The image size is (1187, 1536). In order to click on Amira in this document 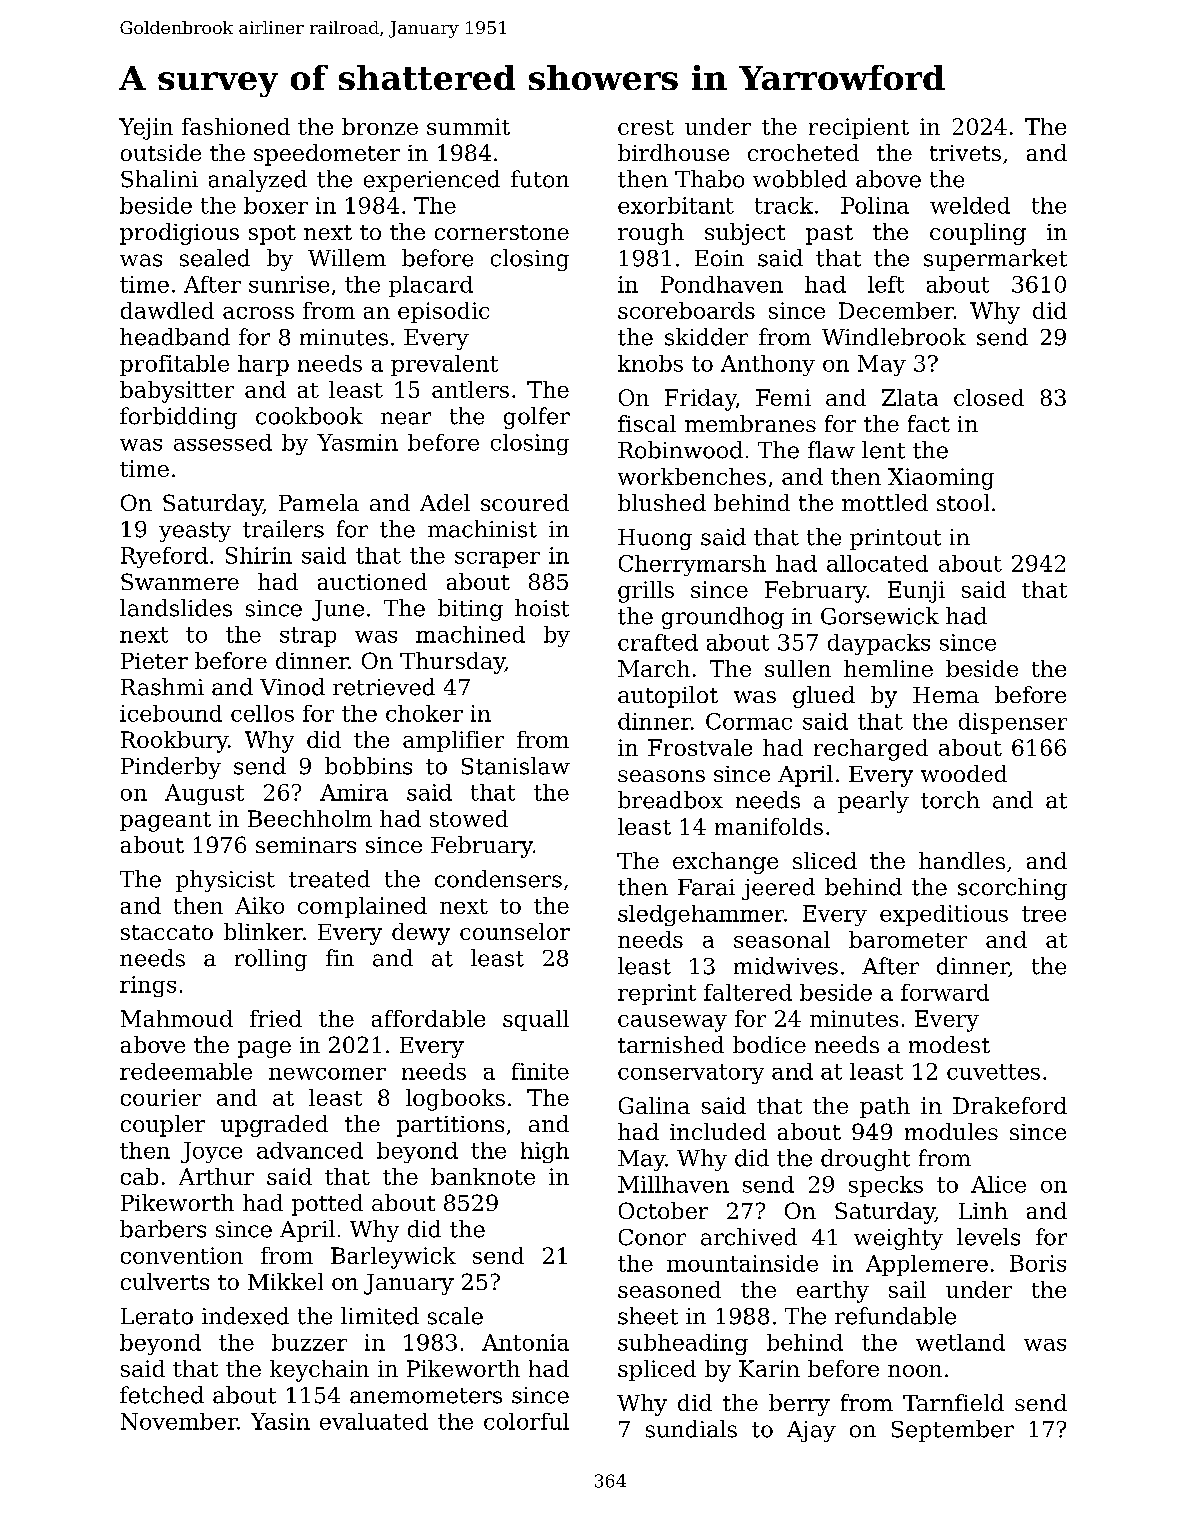, I will do `click(354, 792)`.
